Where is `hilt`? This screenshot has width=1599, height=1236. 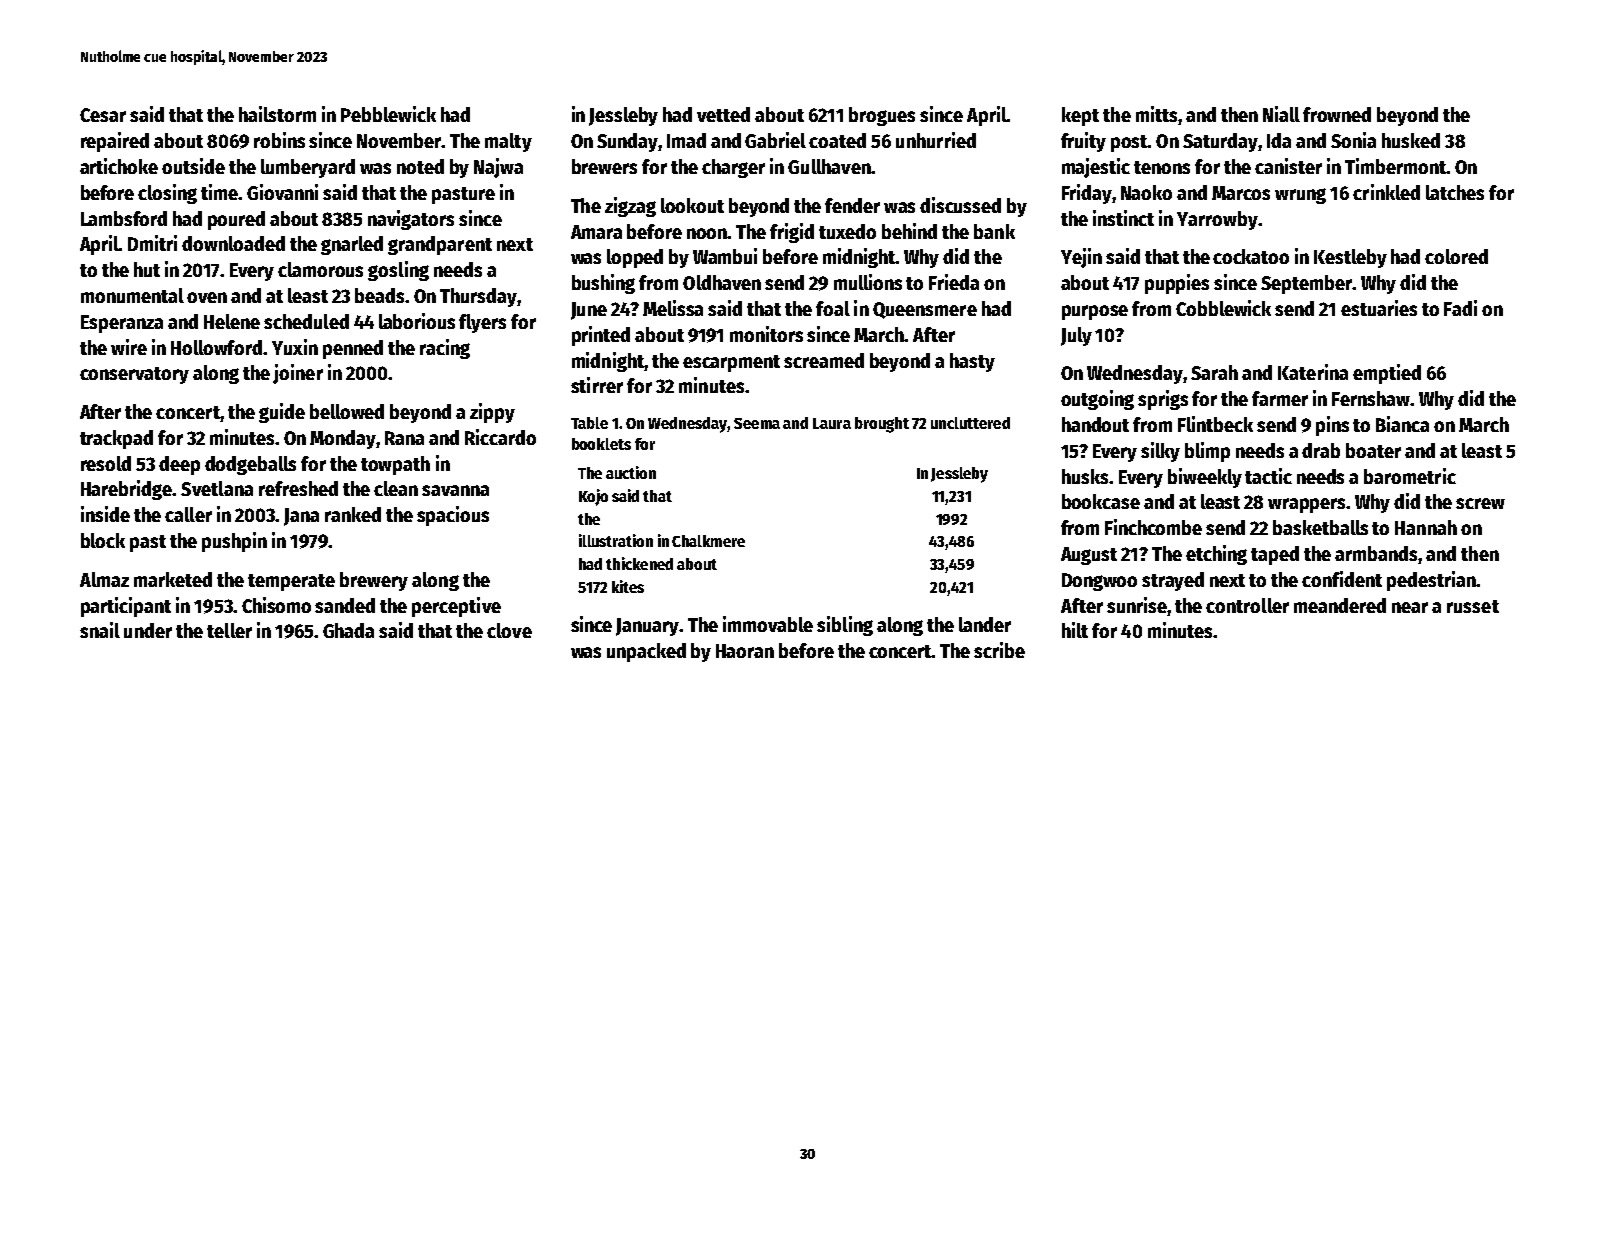
hilt is located at coordinates (1075, 630).
